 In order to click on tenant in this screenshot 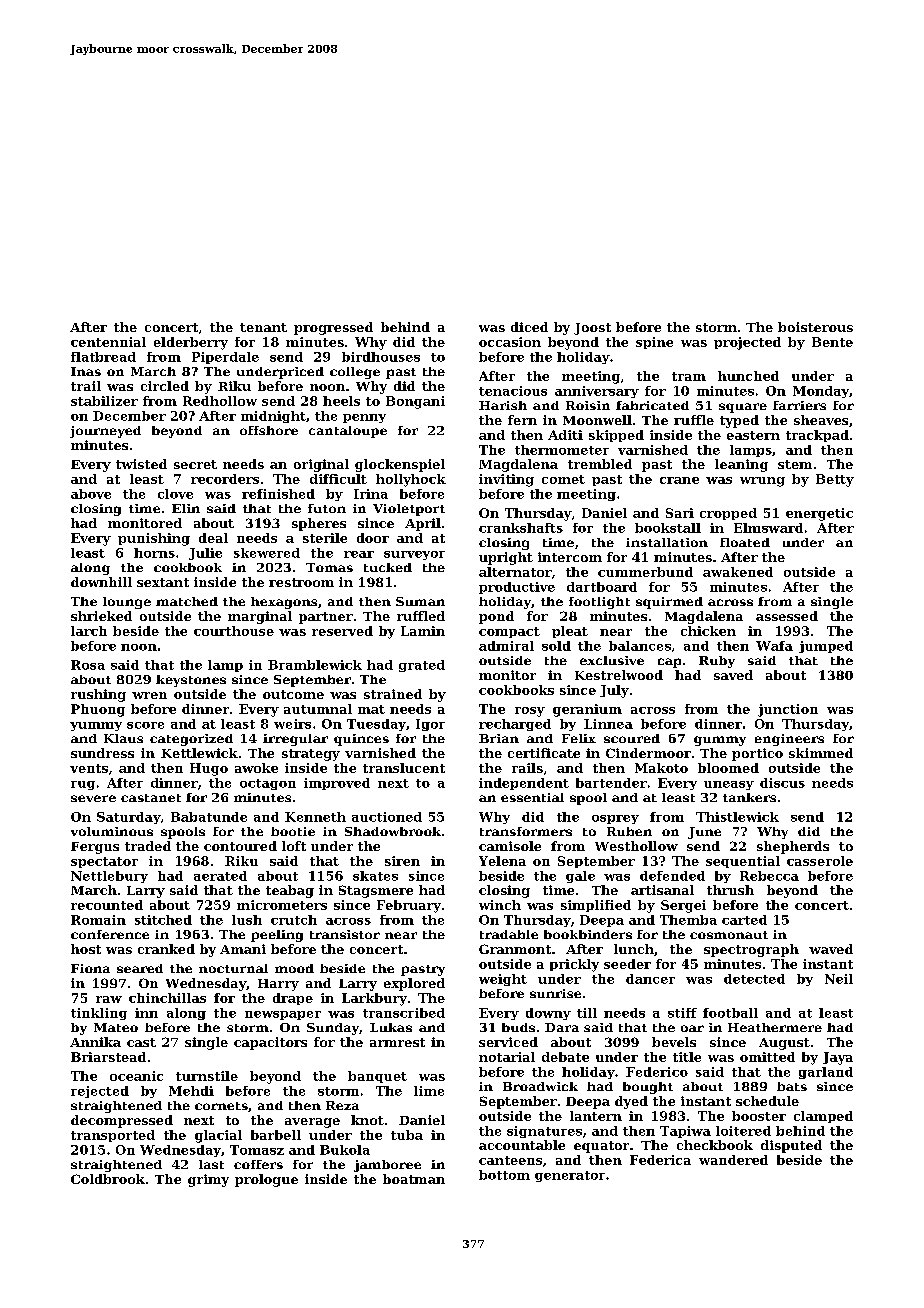, I will do `click(263, 327)`.
